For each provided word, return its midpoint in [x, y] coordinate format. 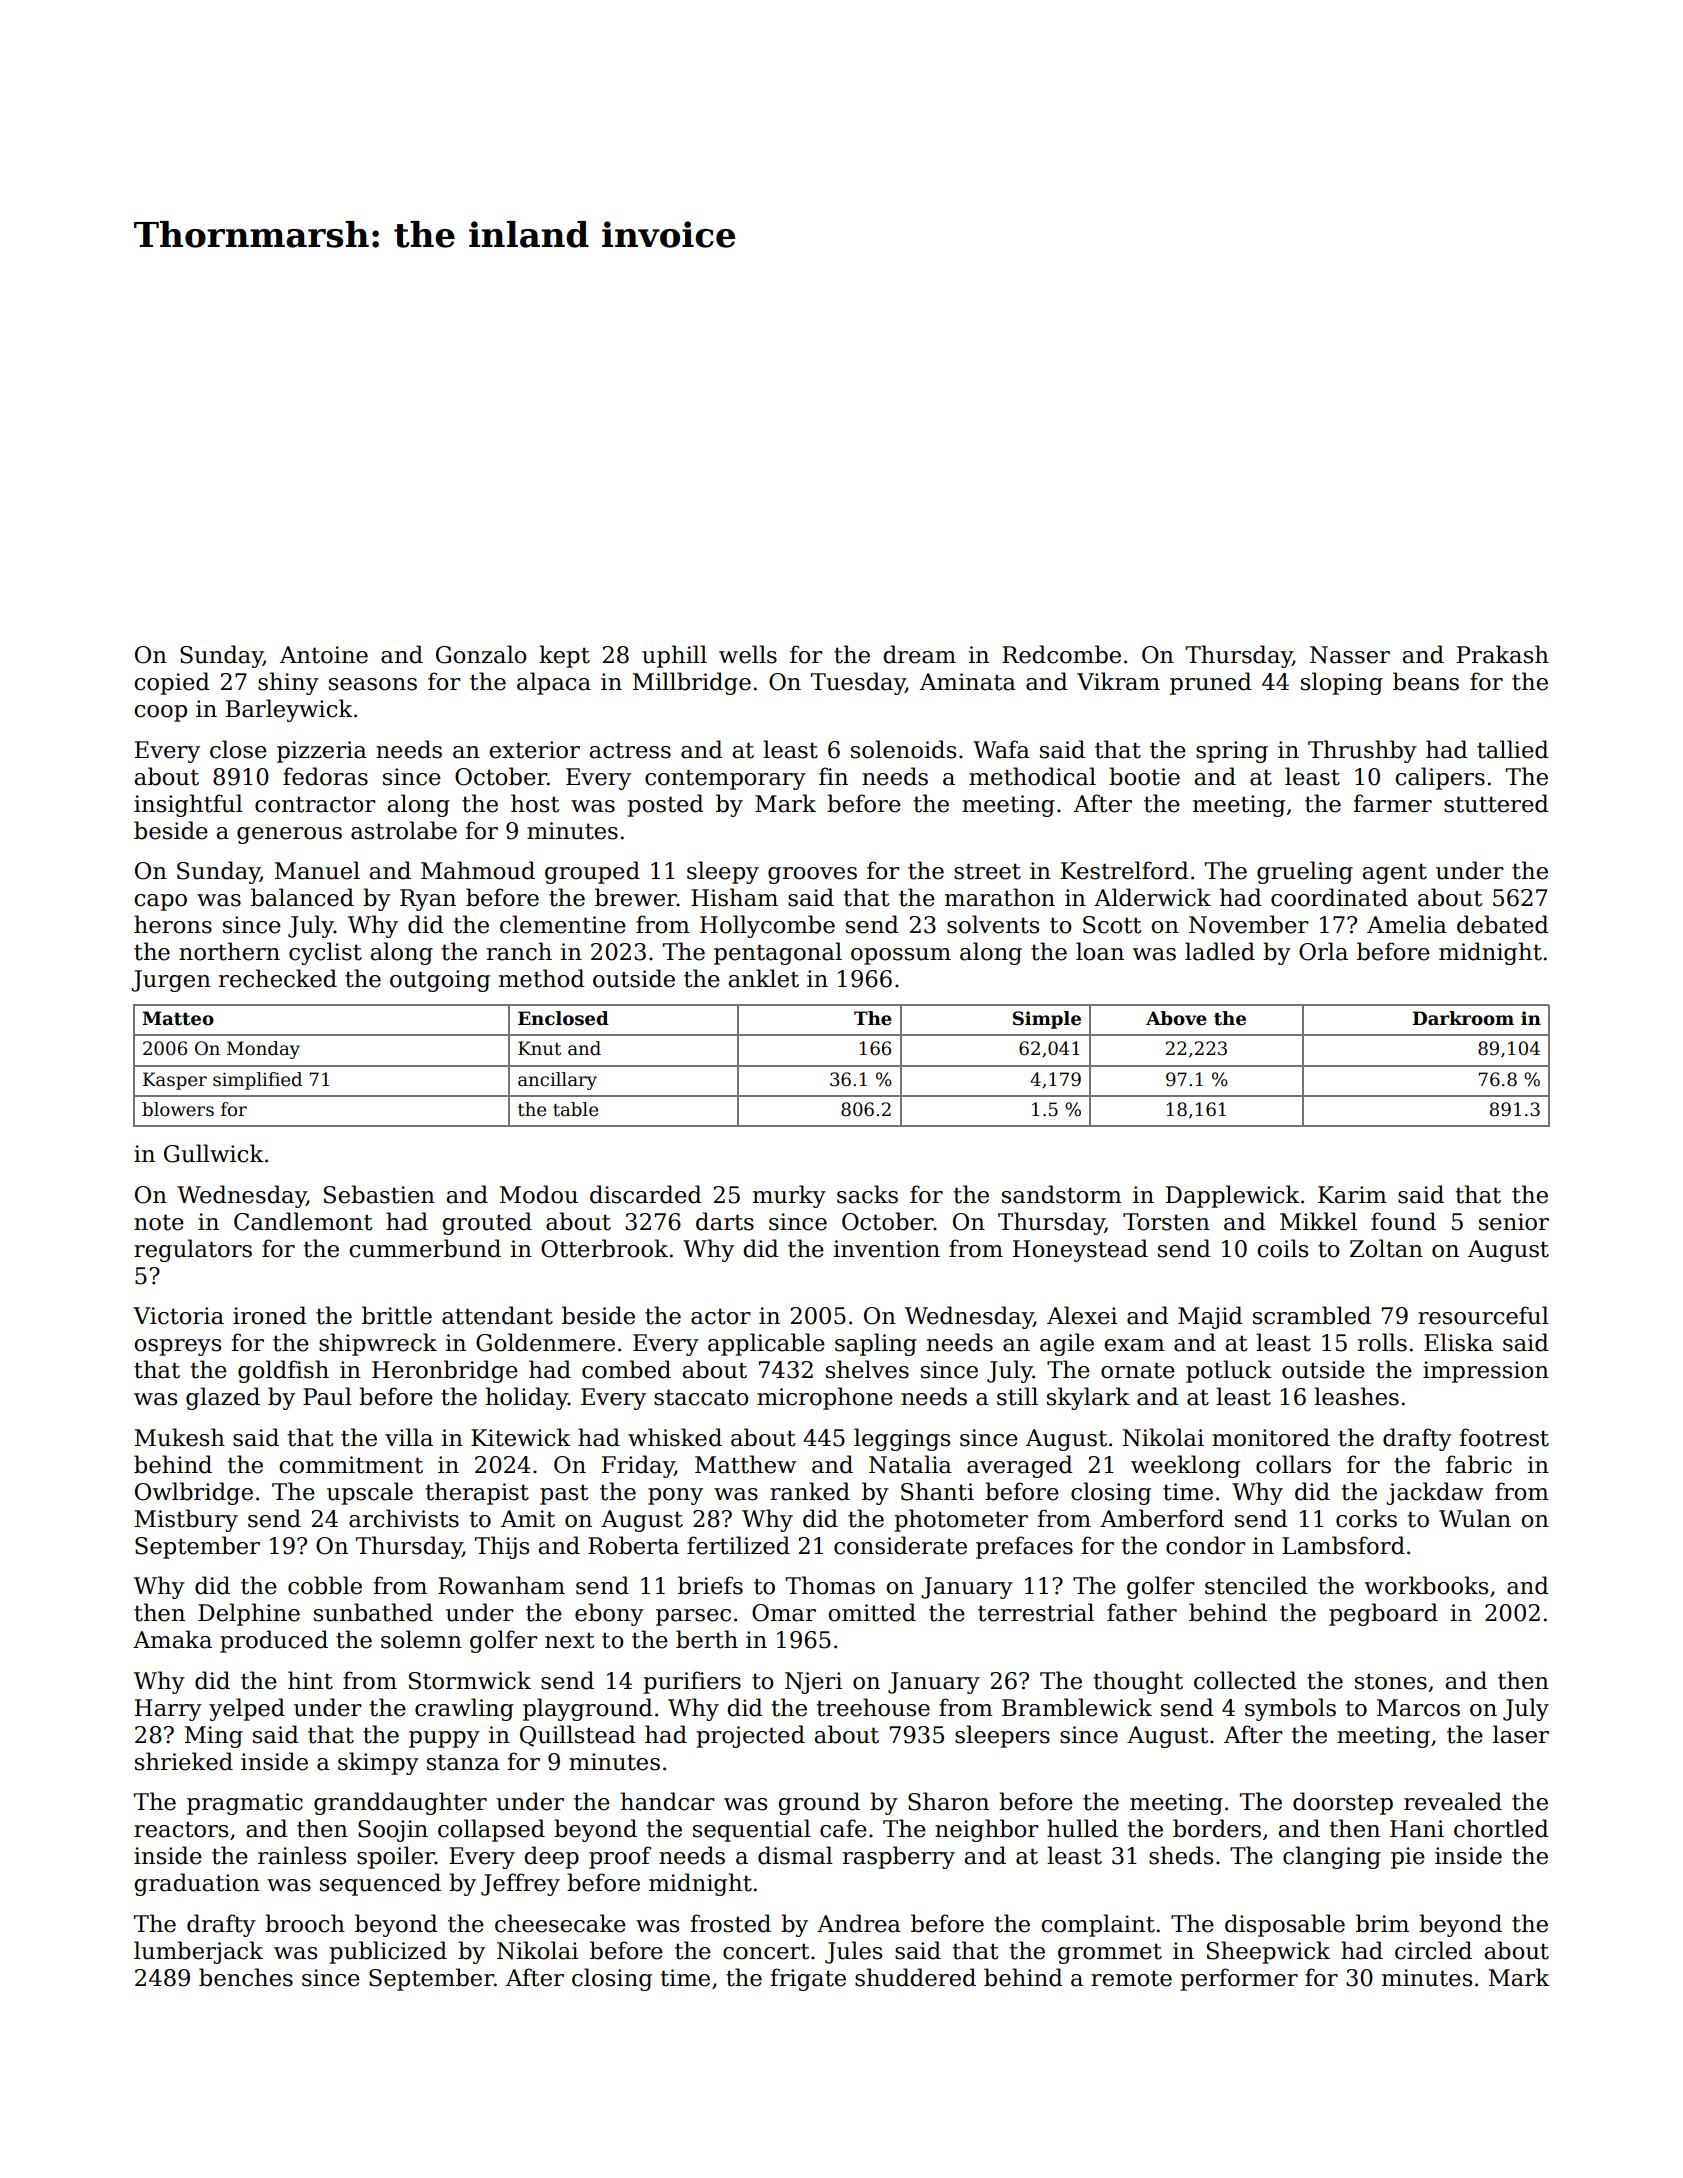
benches [246, 1977]
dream [919, 654]
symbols [1290, 1709]
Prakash [1503, 654]
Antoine [324, 655]
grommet [1110, 1953]
